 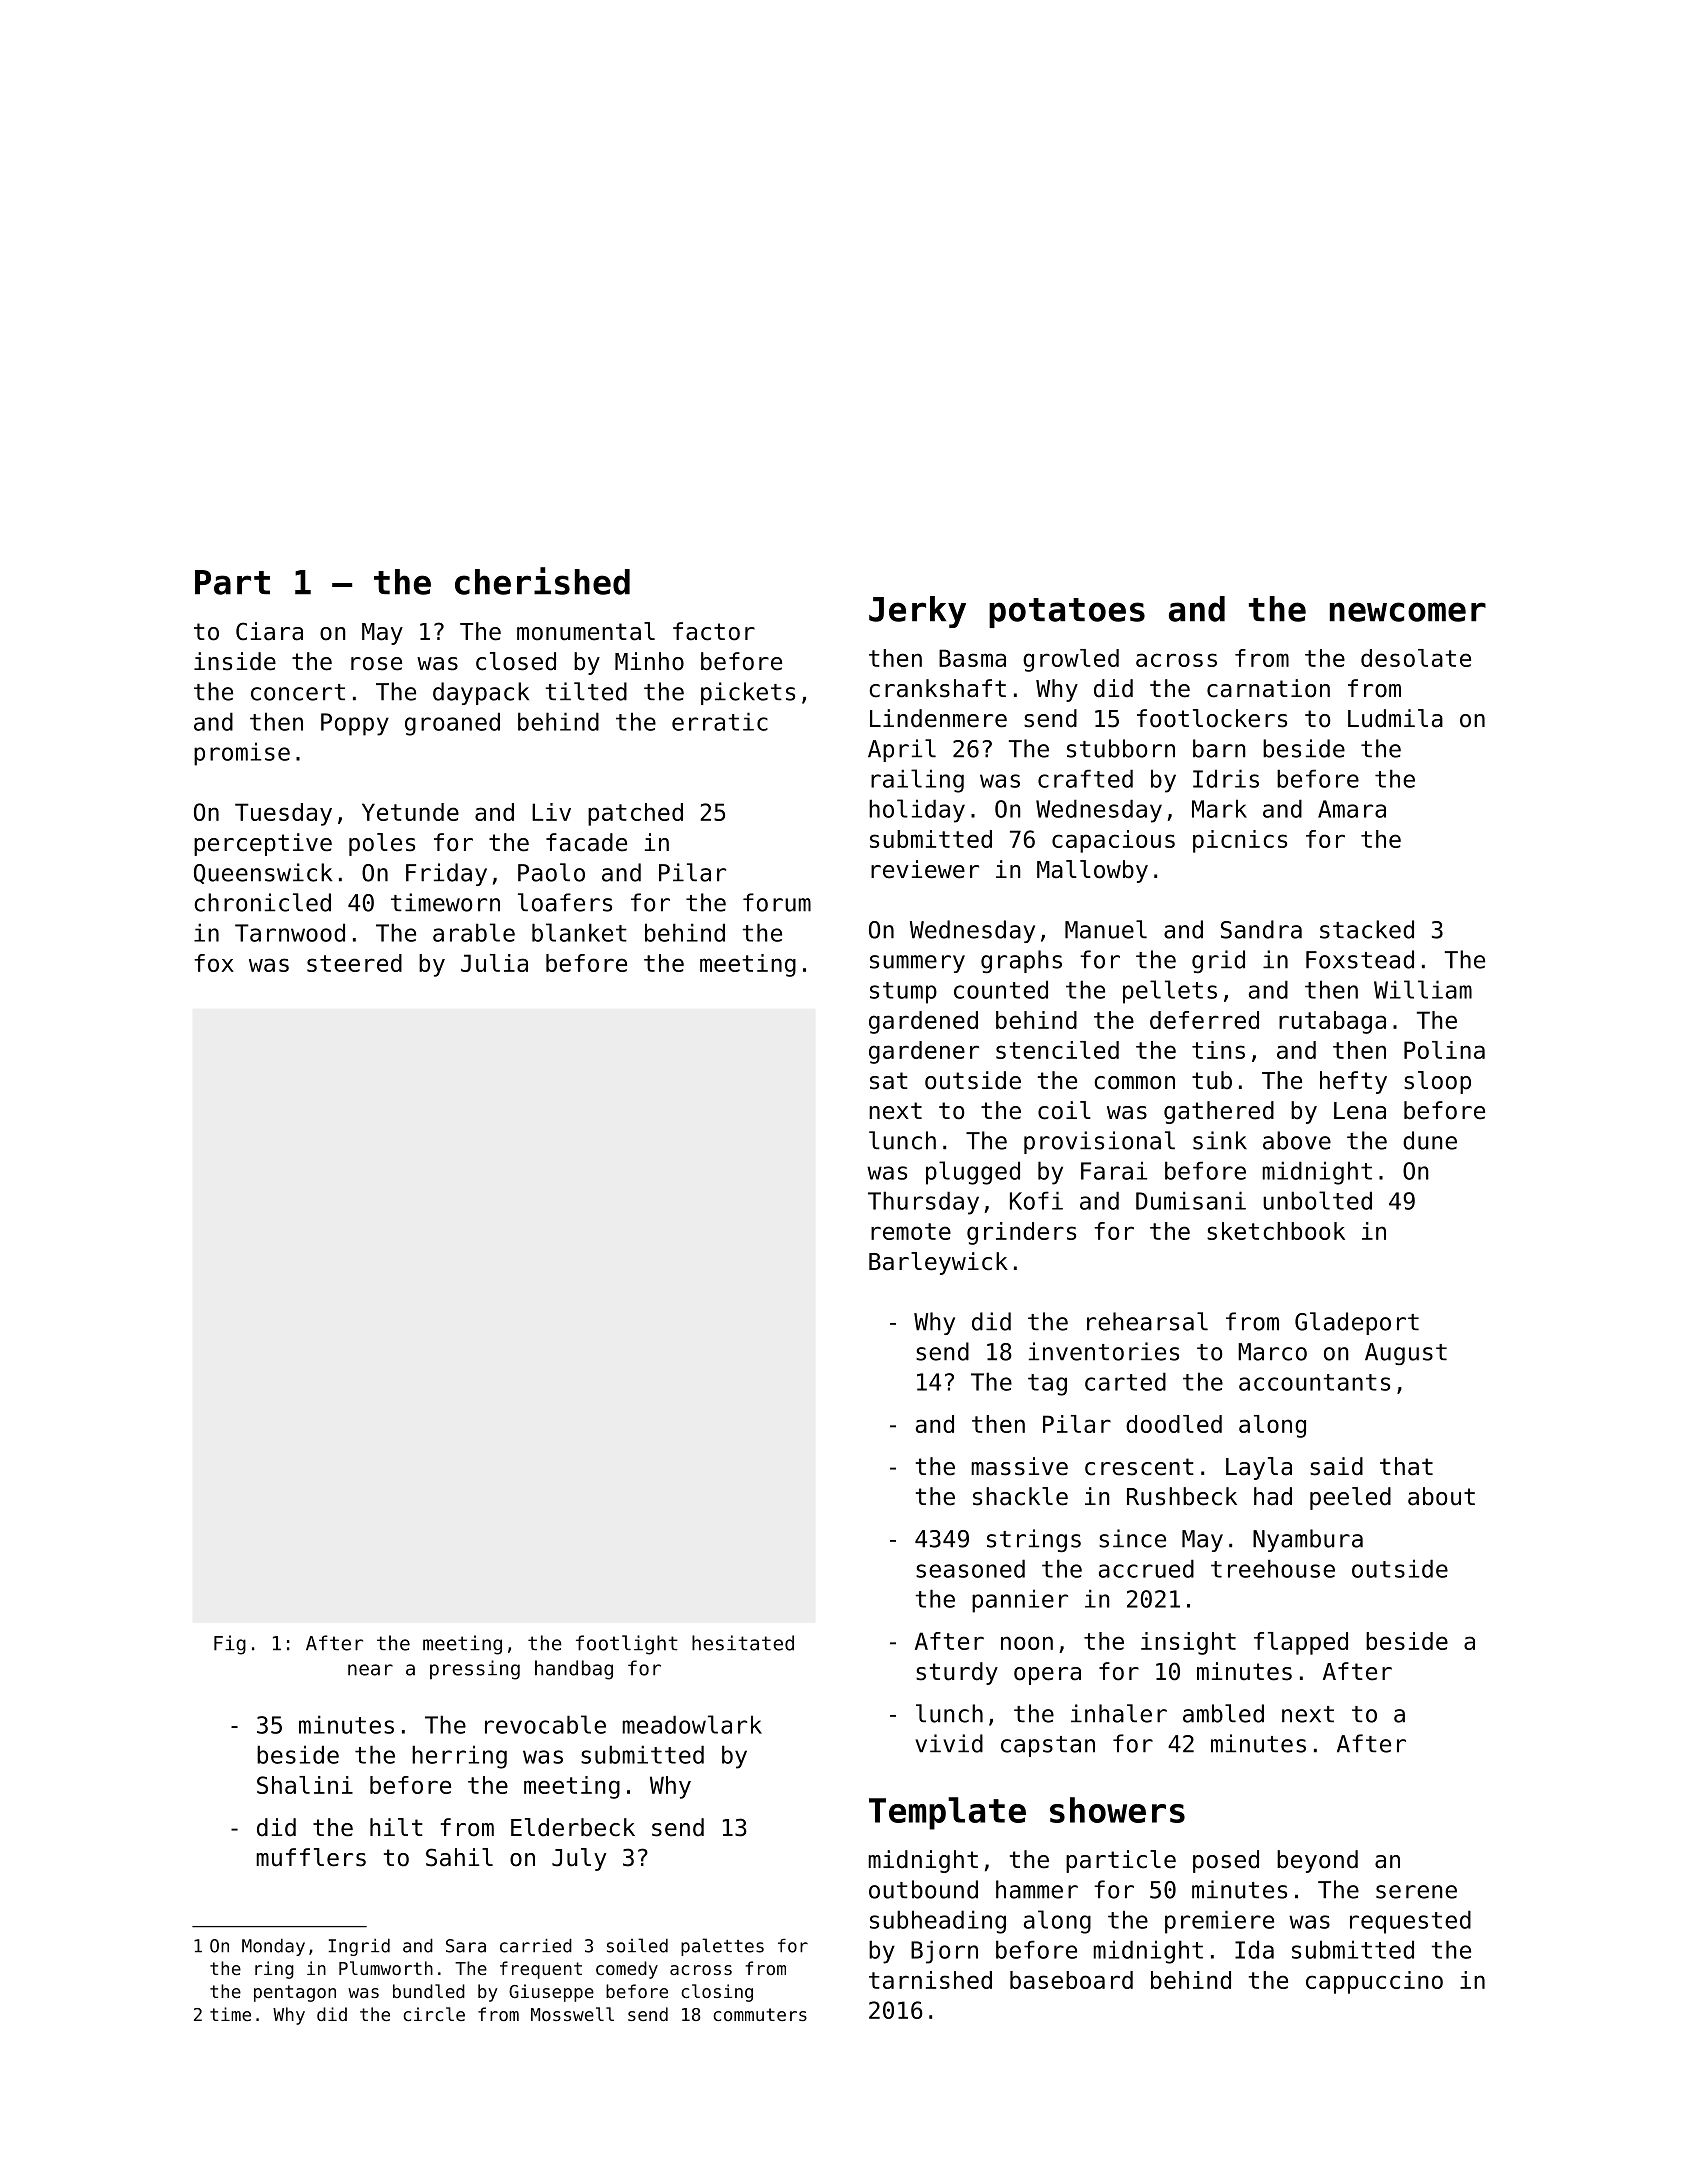 What do you see at coordinates (925, 869) in the screenshot?
I see `reviewer` at bounding box center [925, 869].
